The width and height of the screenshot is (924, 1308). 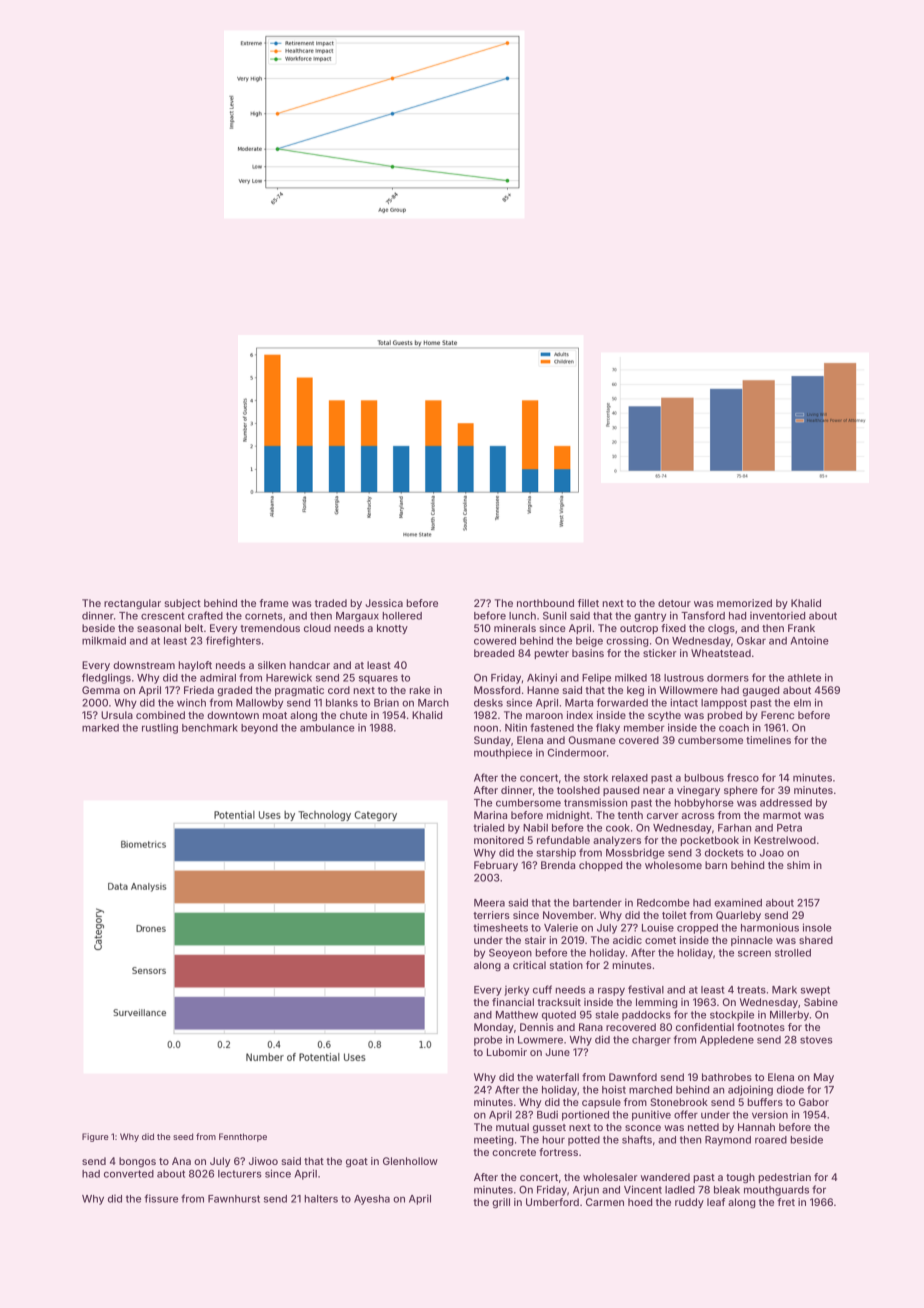 I want to click on Fawnhurst, so click(x=234, y=1199).
